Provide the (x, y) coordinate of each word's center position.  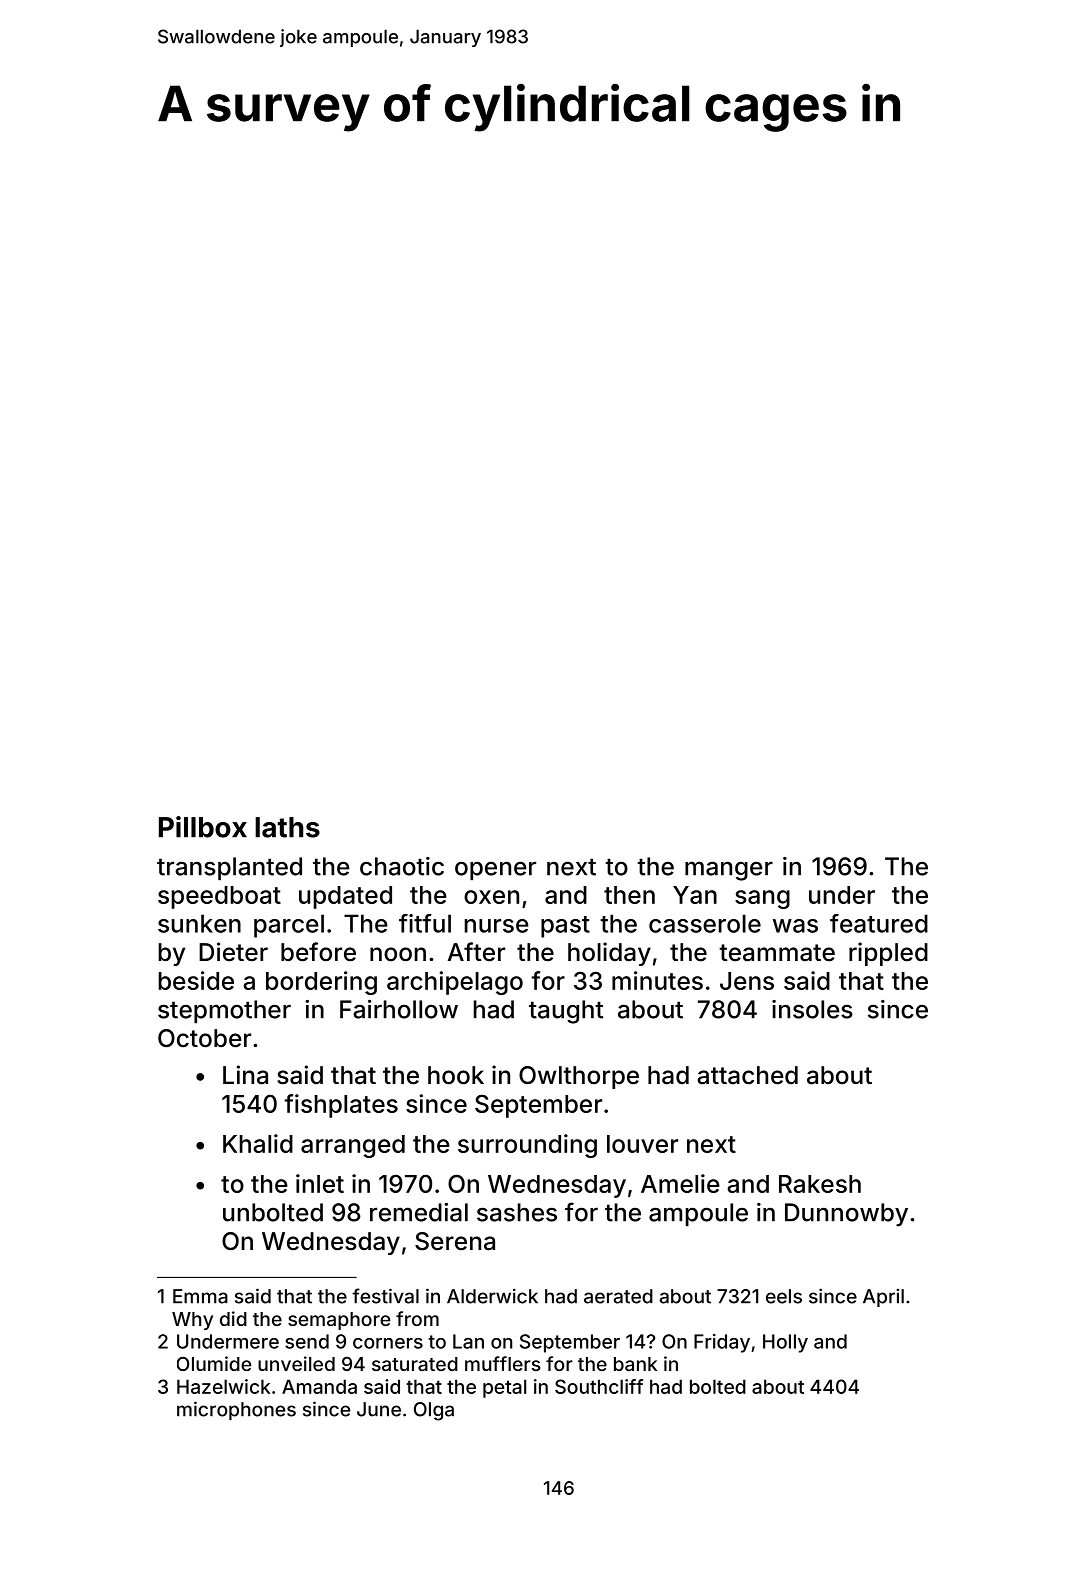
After (476, 952)
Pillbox (203, 827)
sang (762, 899)
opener (495, 870)
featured (879, 923)
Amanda (319, 1386)
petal (504, 1388)
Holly (785, 1343)
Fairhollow (399, 1009)
